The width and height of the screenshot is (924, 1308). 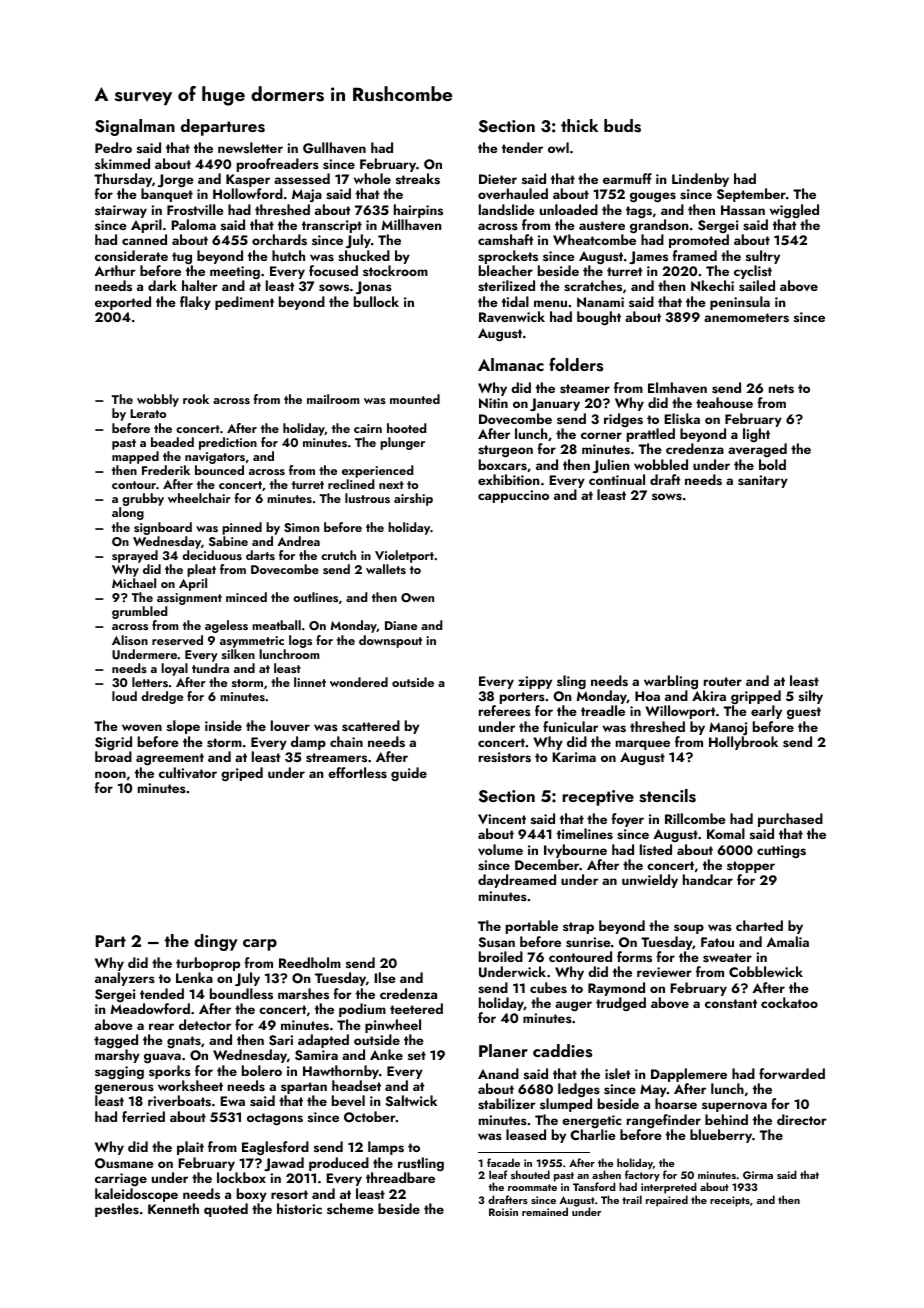 I want to click on newsletter, so click(x=250, y=147).
